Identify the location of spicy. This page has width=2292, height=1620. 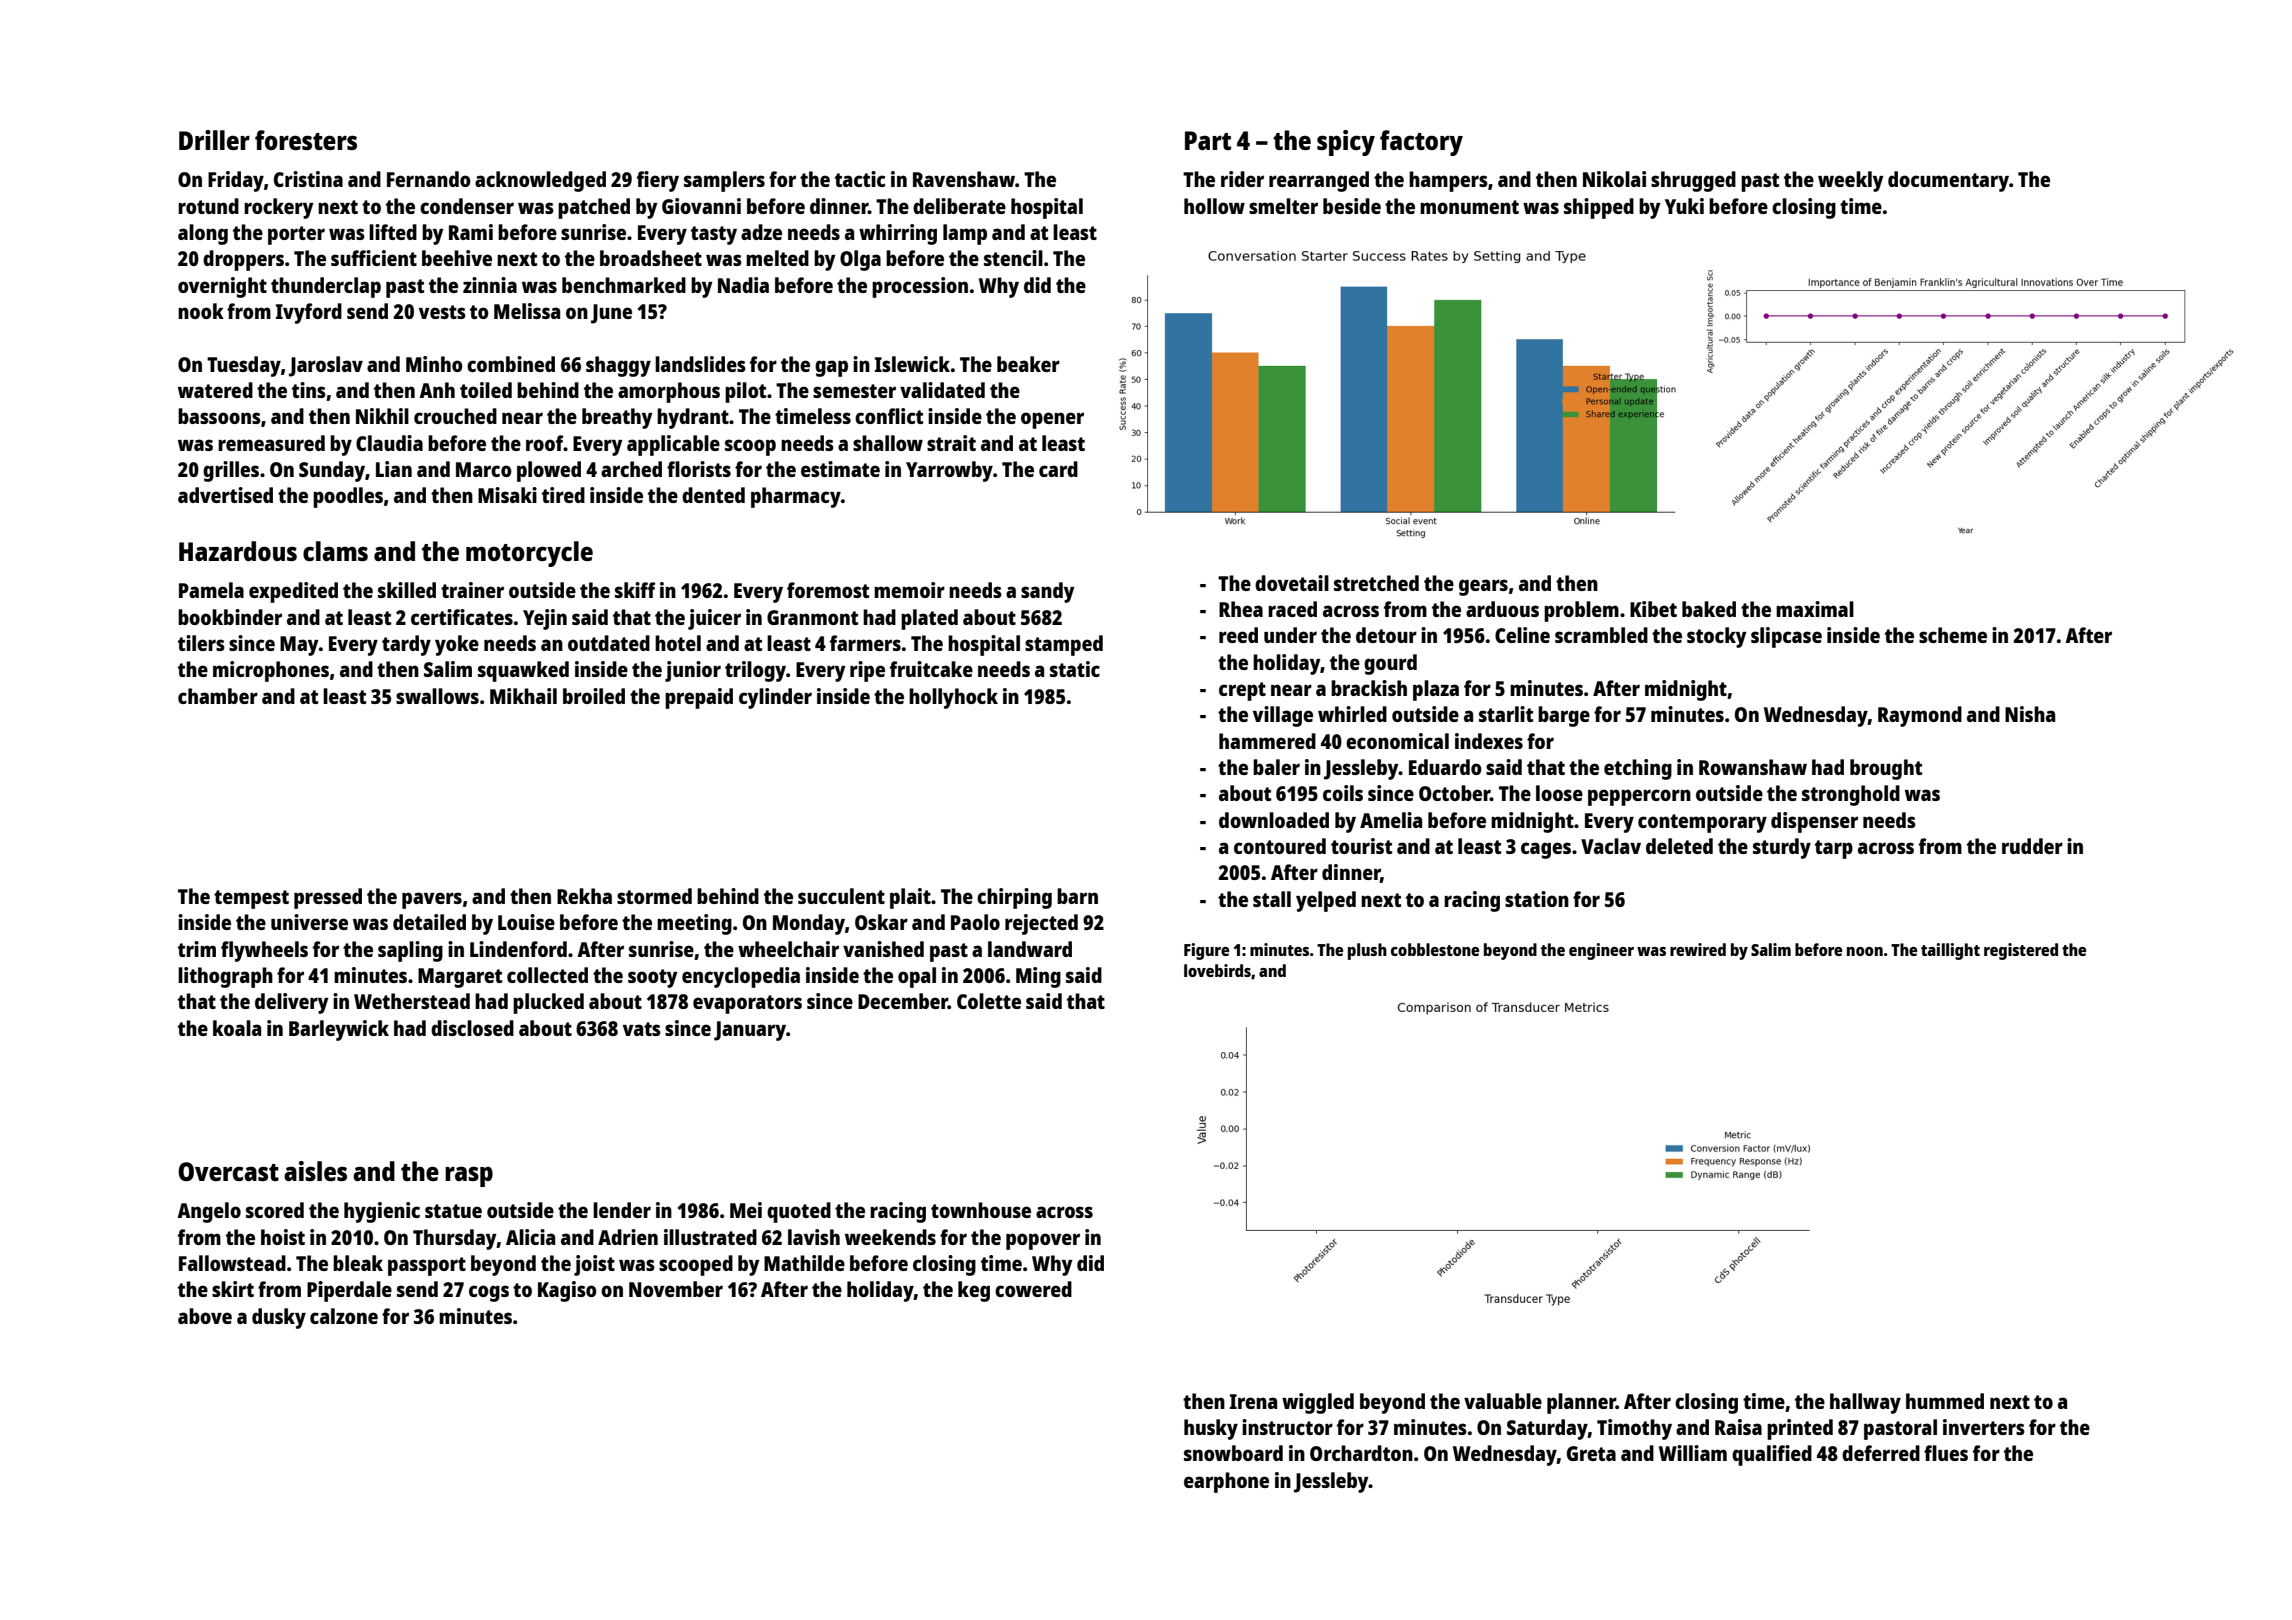
(1346, 143).
